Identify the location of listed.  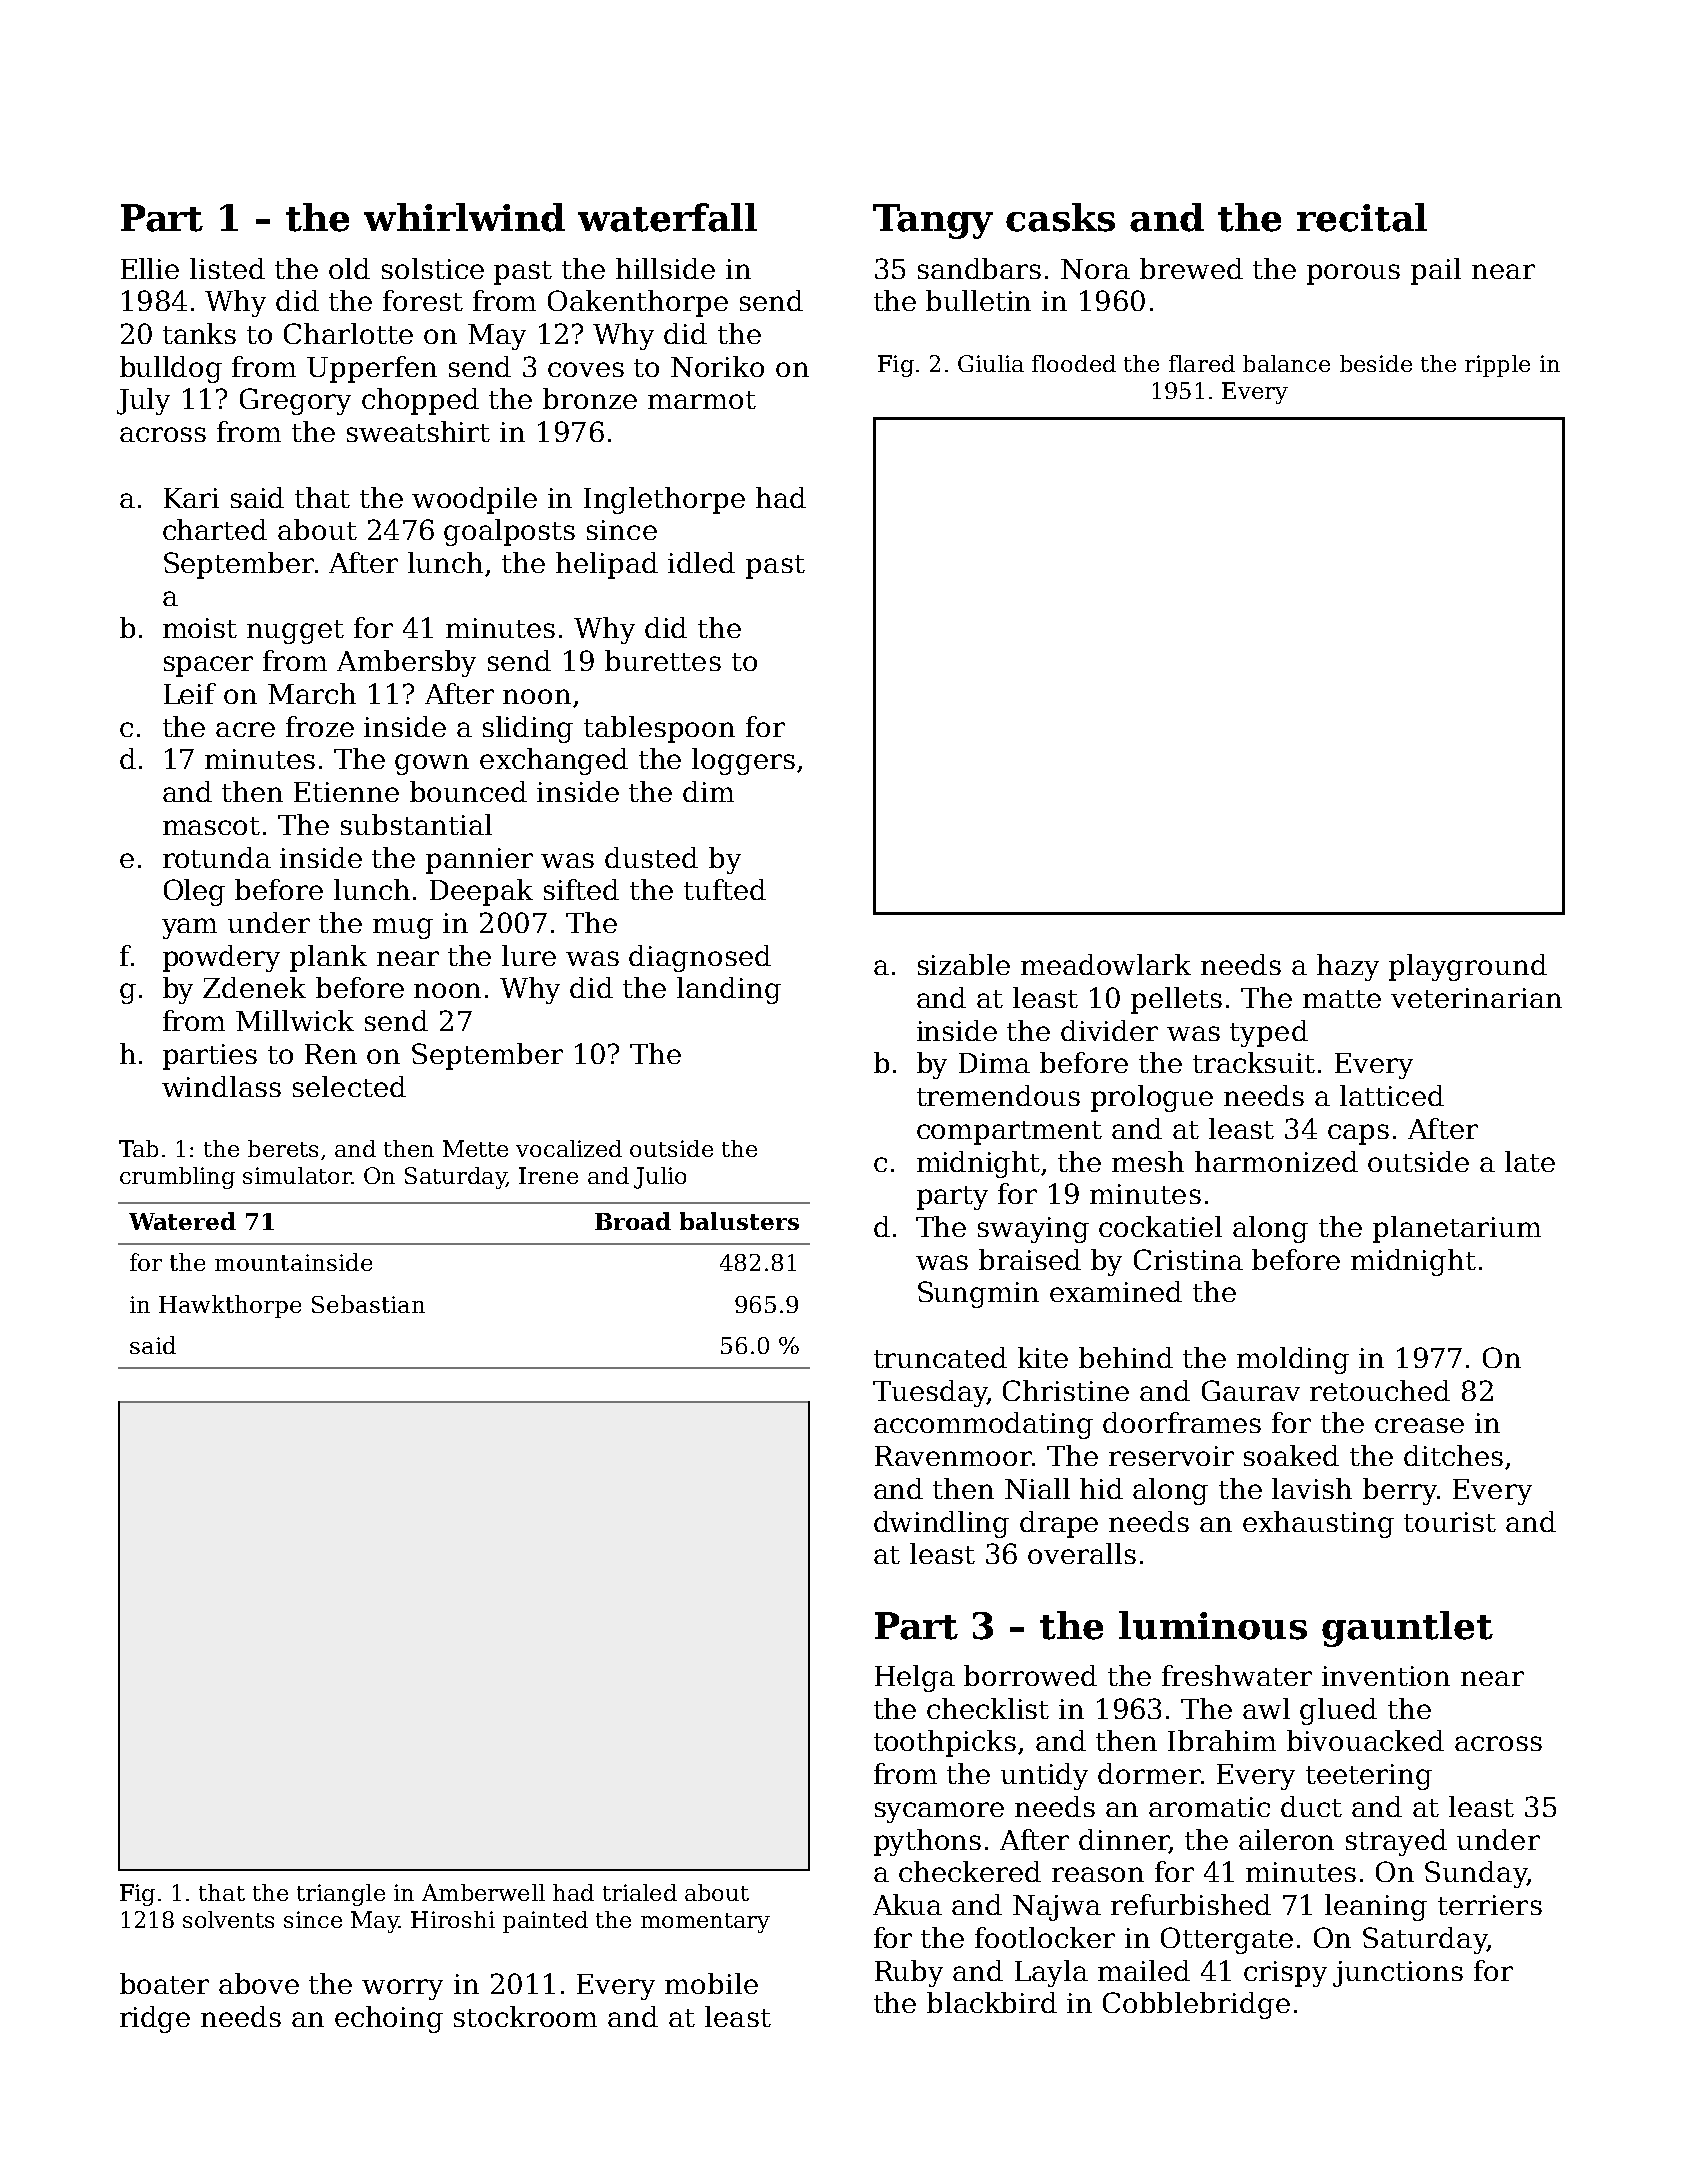
(227, 268).
